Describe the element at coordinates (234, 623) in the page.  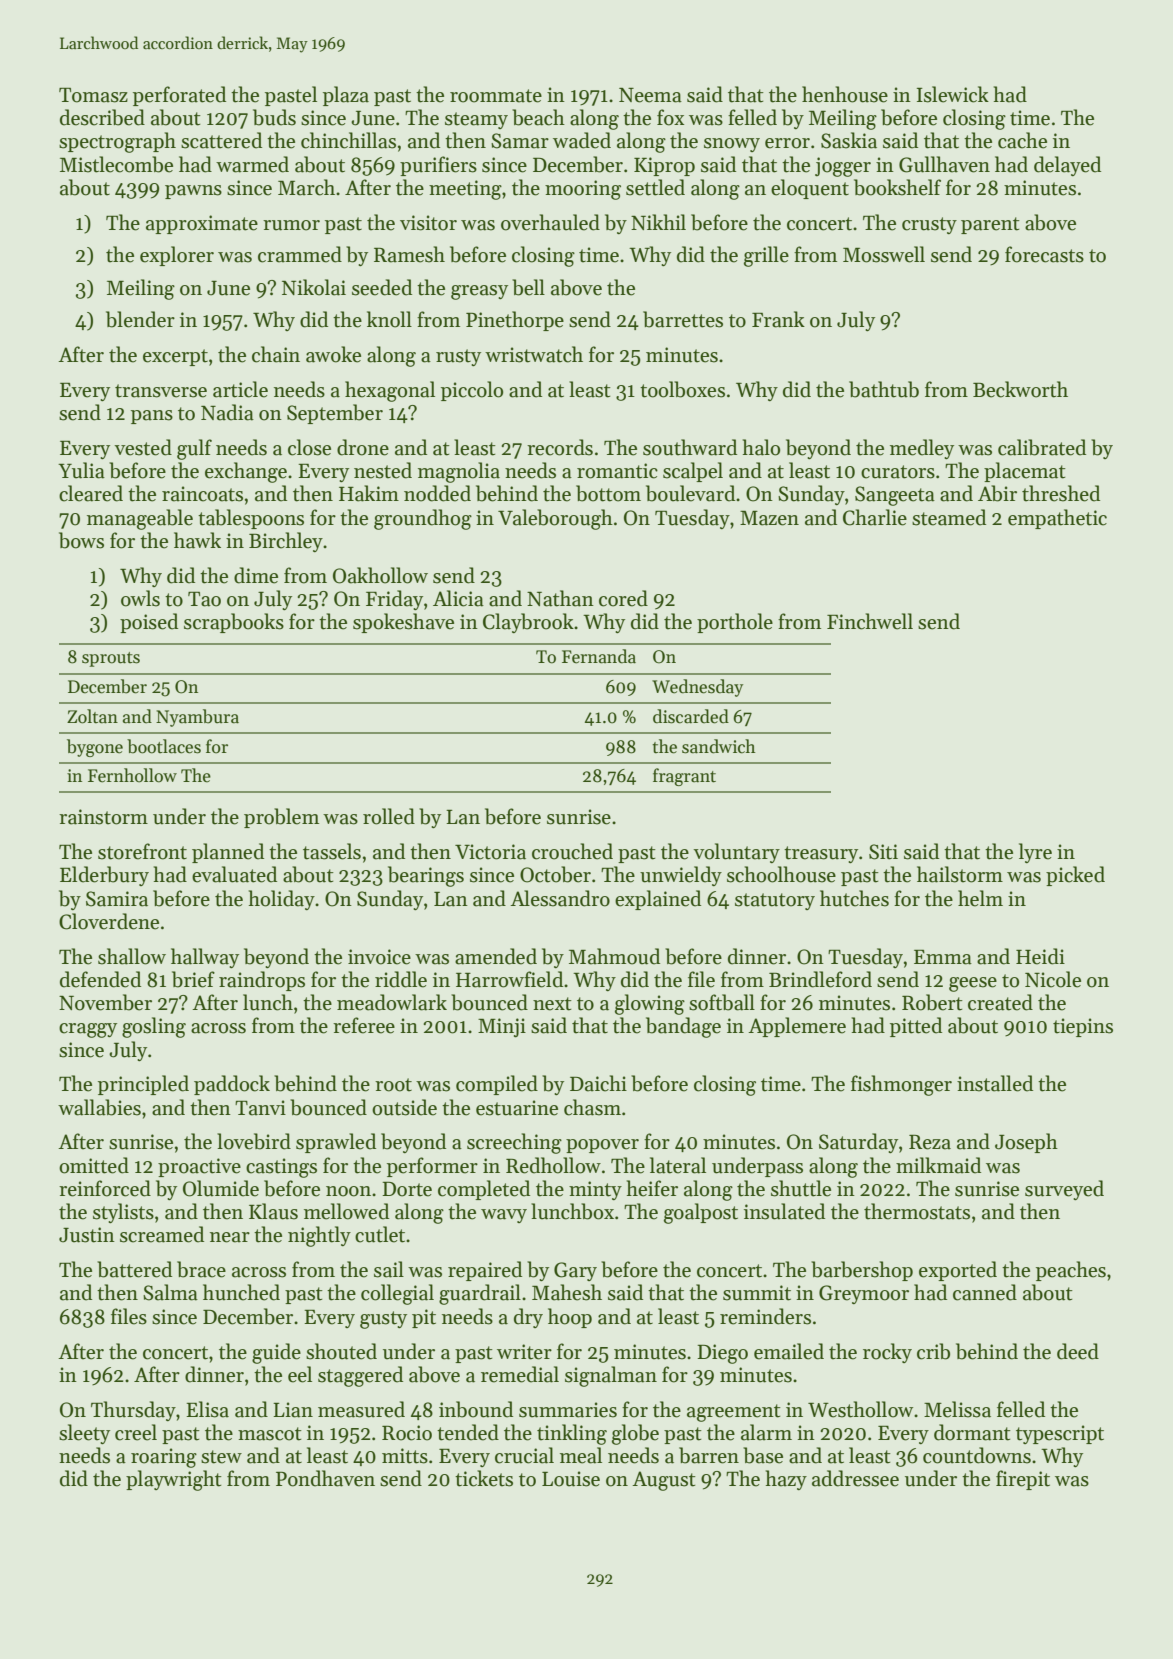
I see `scrapbooks` at that location.
